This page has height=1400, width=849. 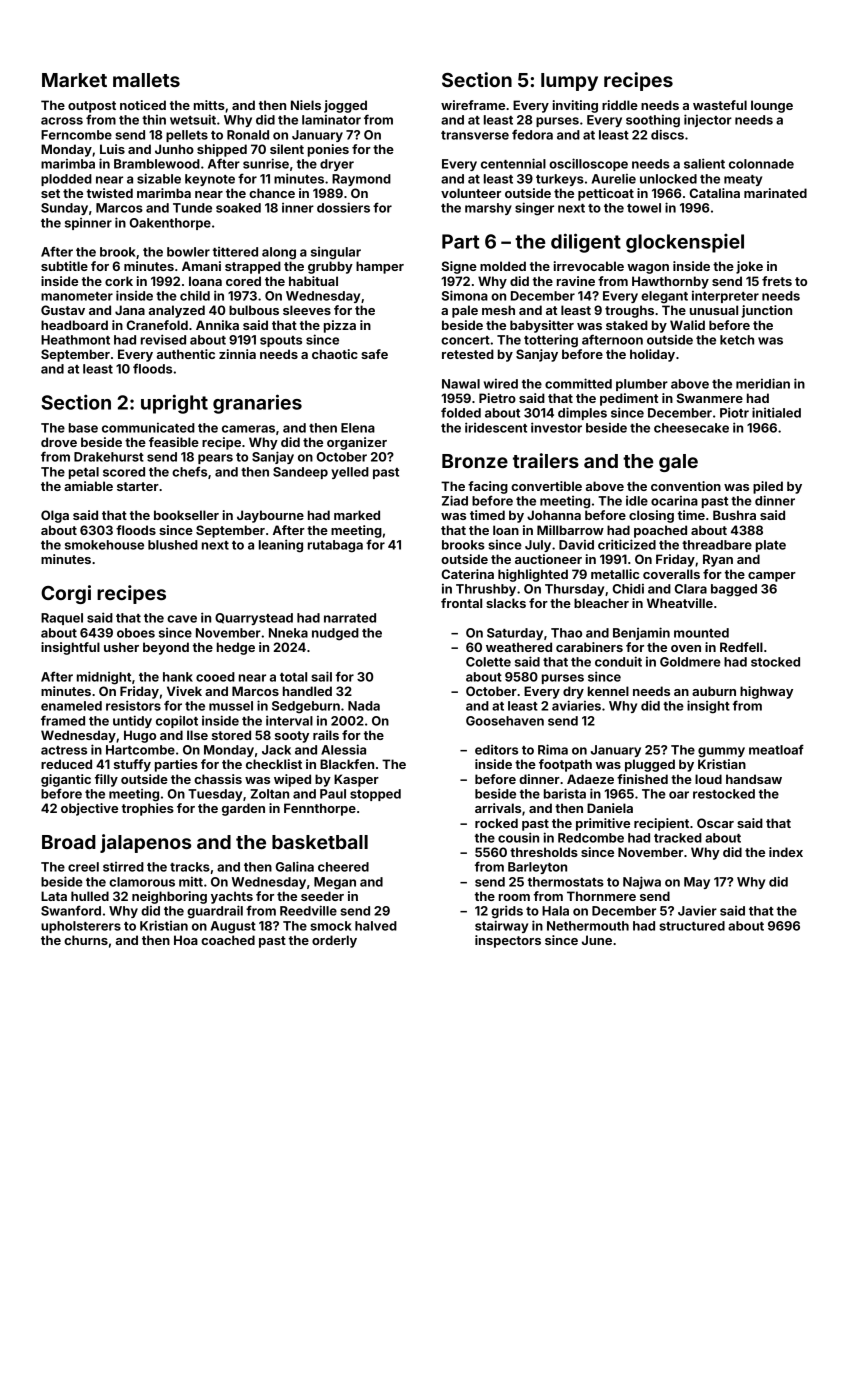 I want to click on editors, so click(x=496, y=750).
